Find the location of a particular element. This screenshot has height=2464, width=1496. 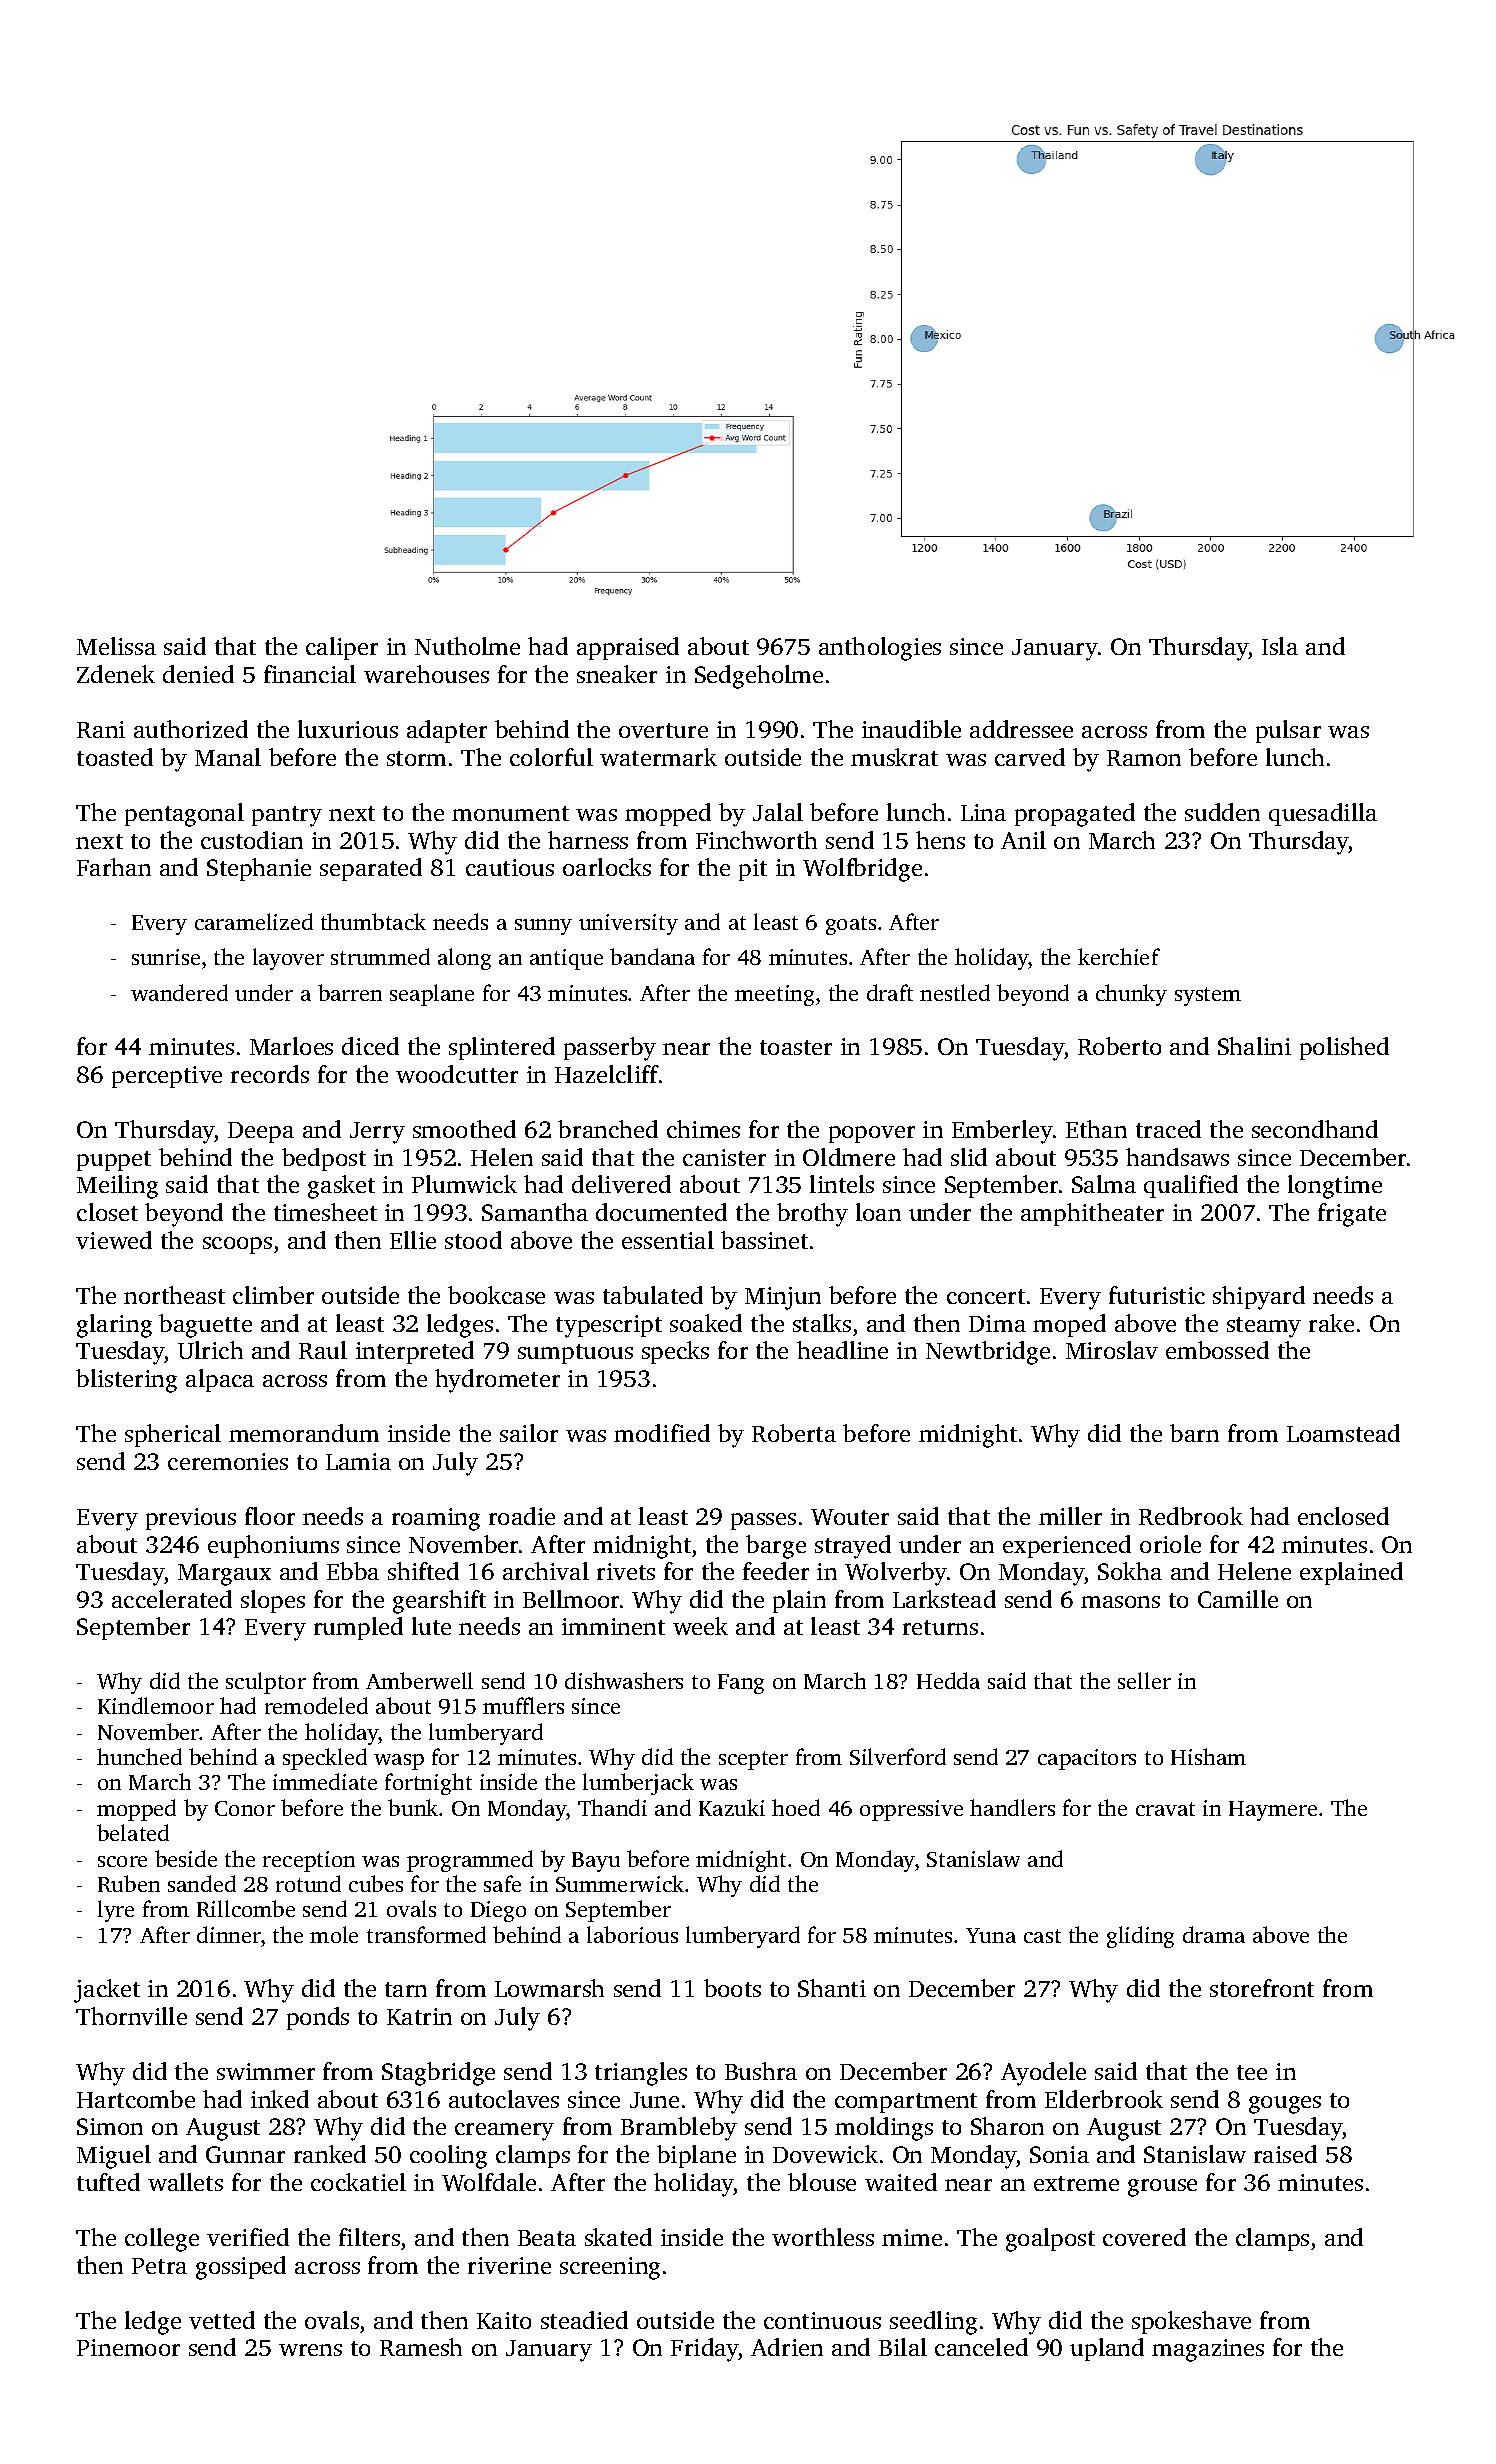

Camille is located at coordinates (1238, 1599).
